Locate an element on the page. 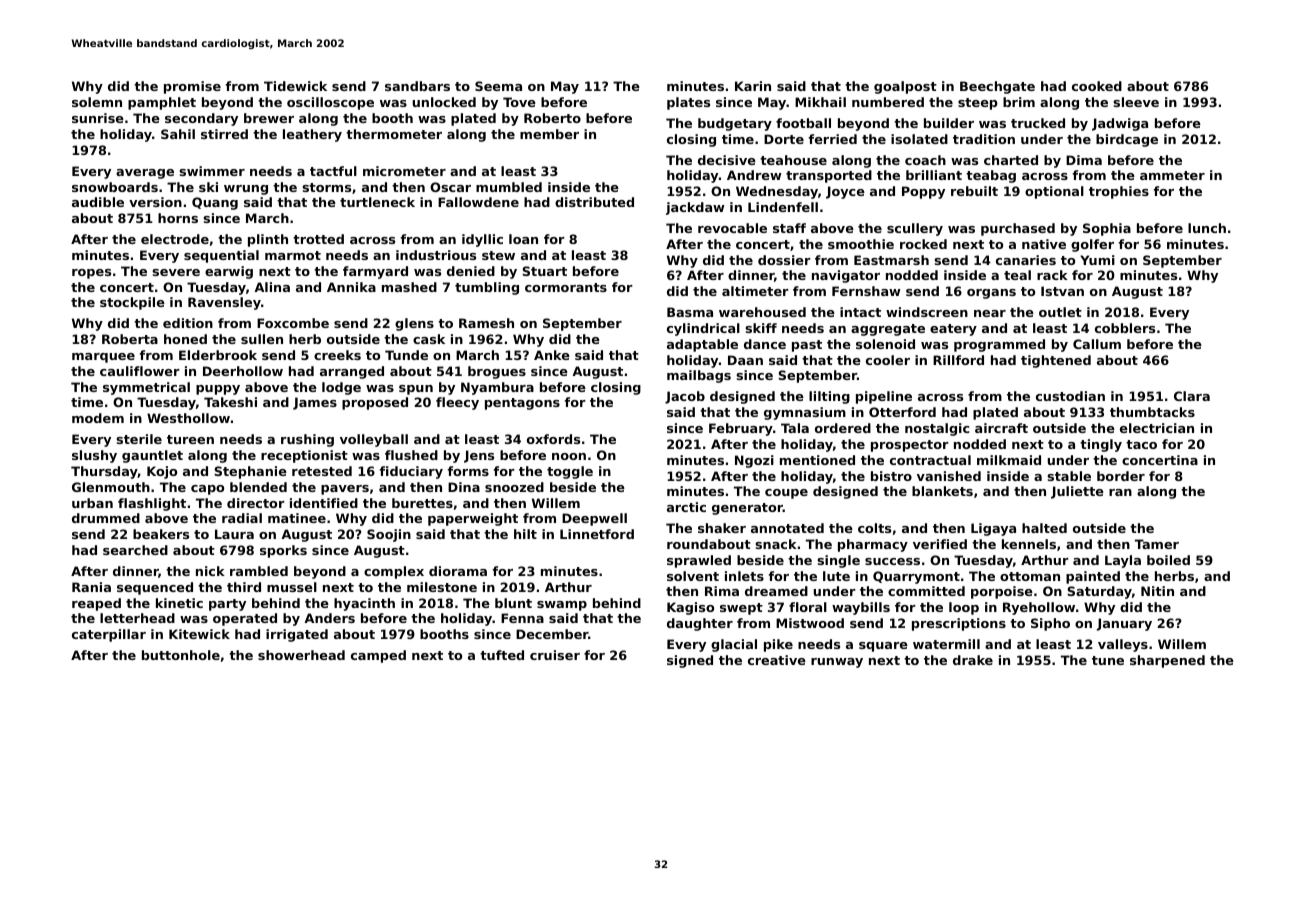 The width and height of the document is (1308, 924). snack is located at coordinates (776, 544).
